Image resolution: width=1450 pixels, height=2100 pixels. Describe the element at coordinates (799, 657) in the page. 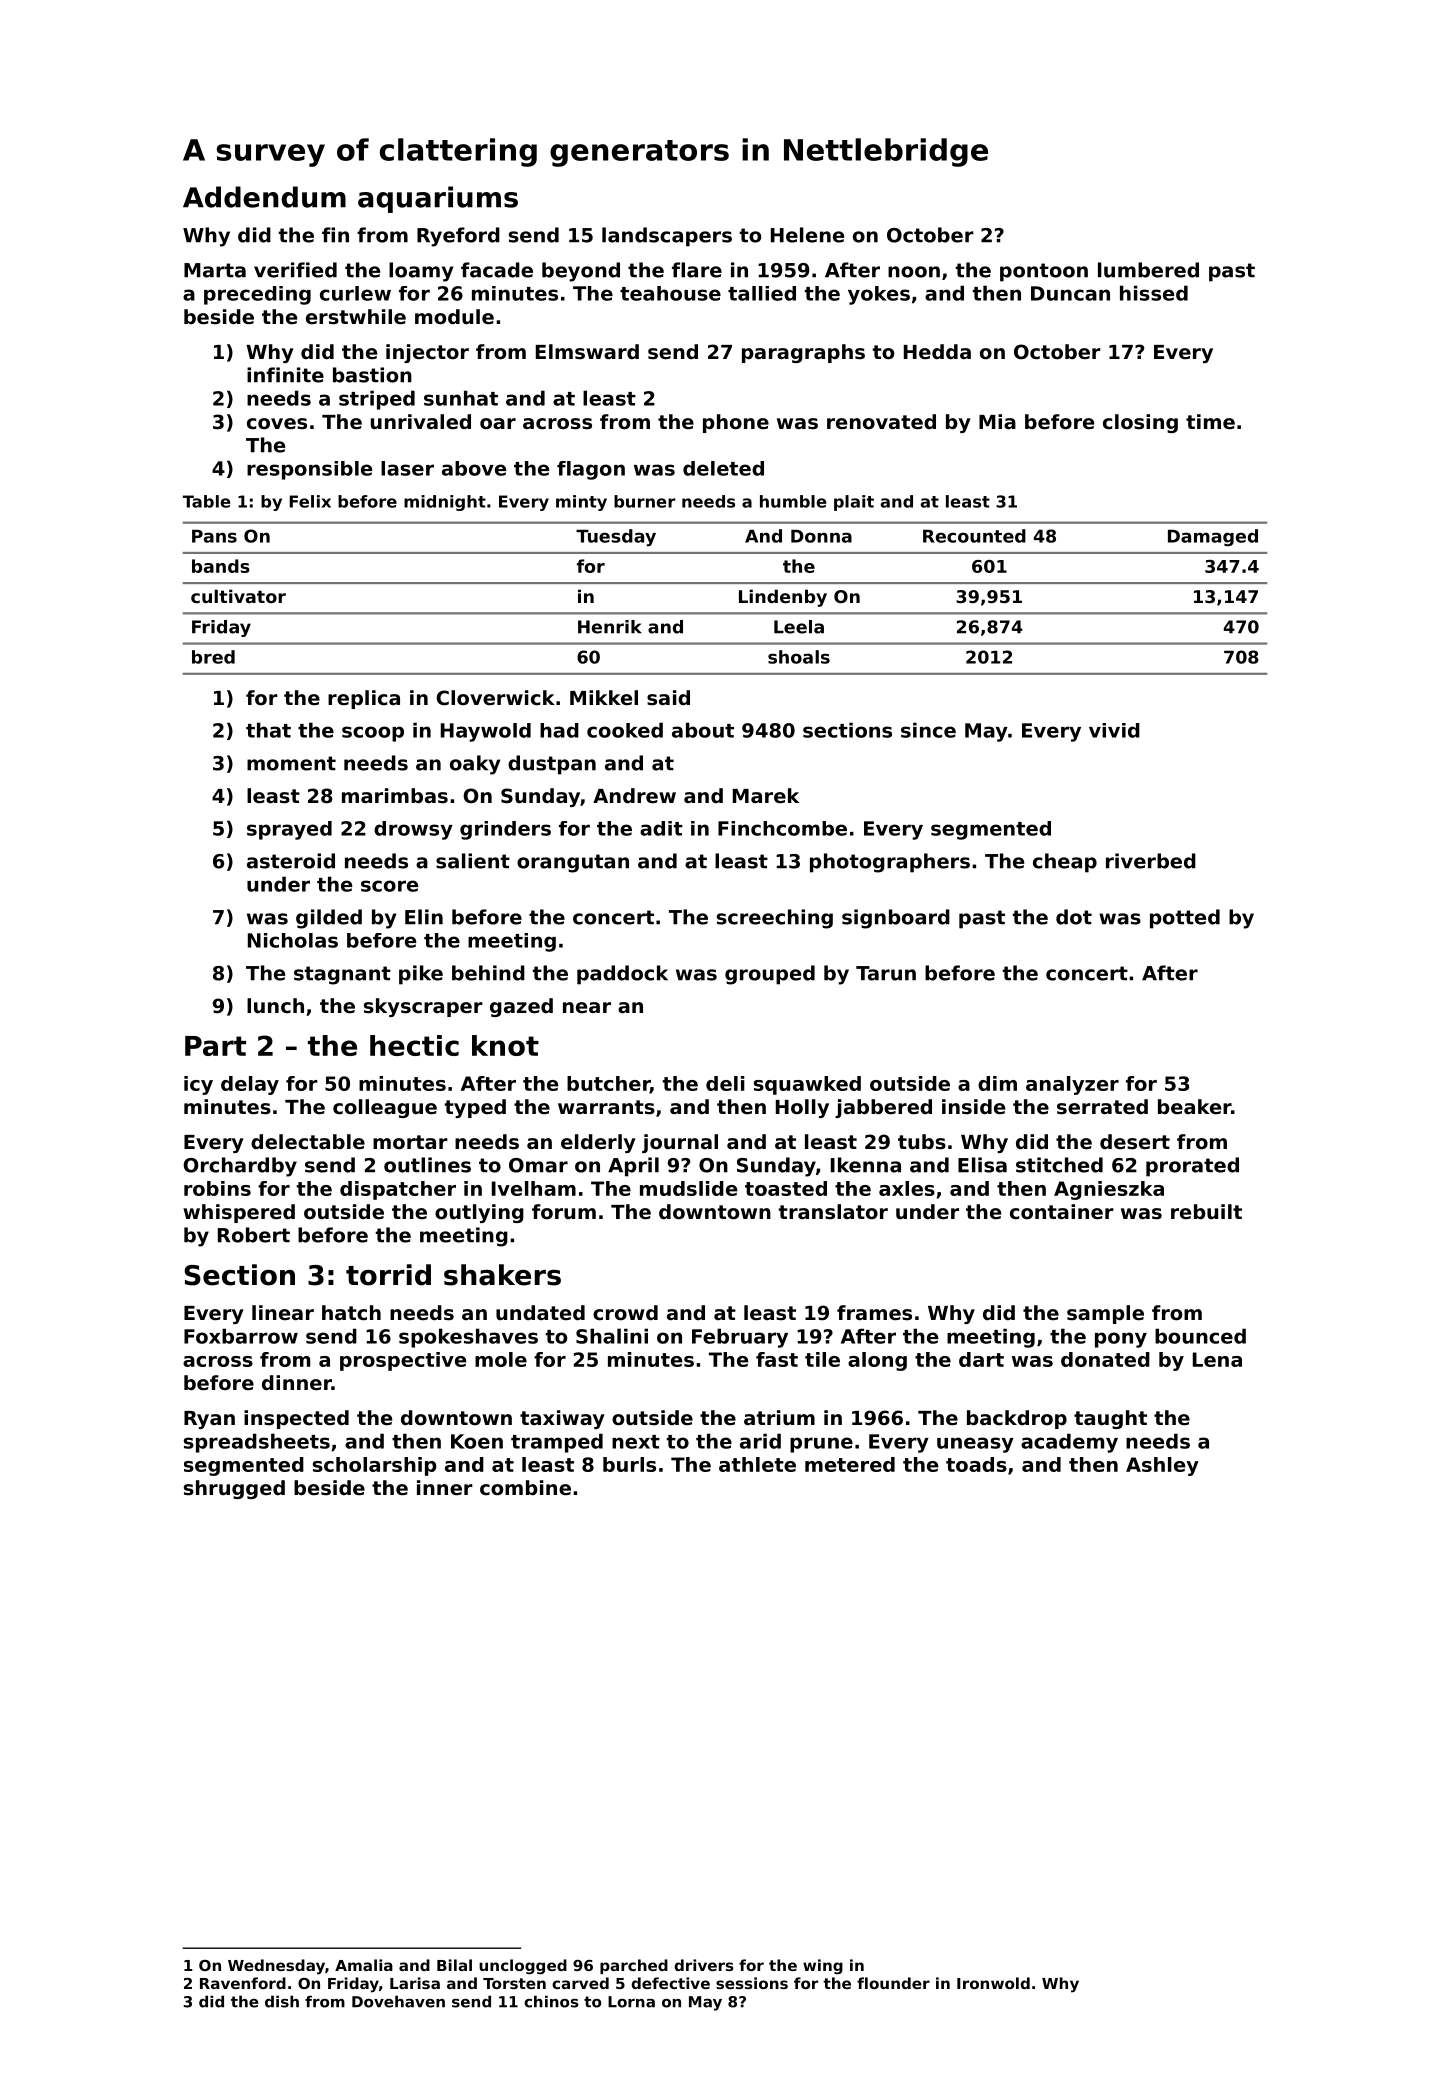

I see `shoals` at that location.
